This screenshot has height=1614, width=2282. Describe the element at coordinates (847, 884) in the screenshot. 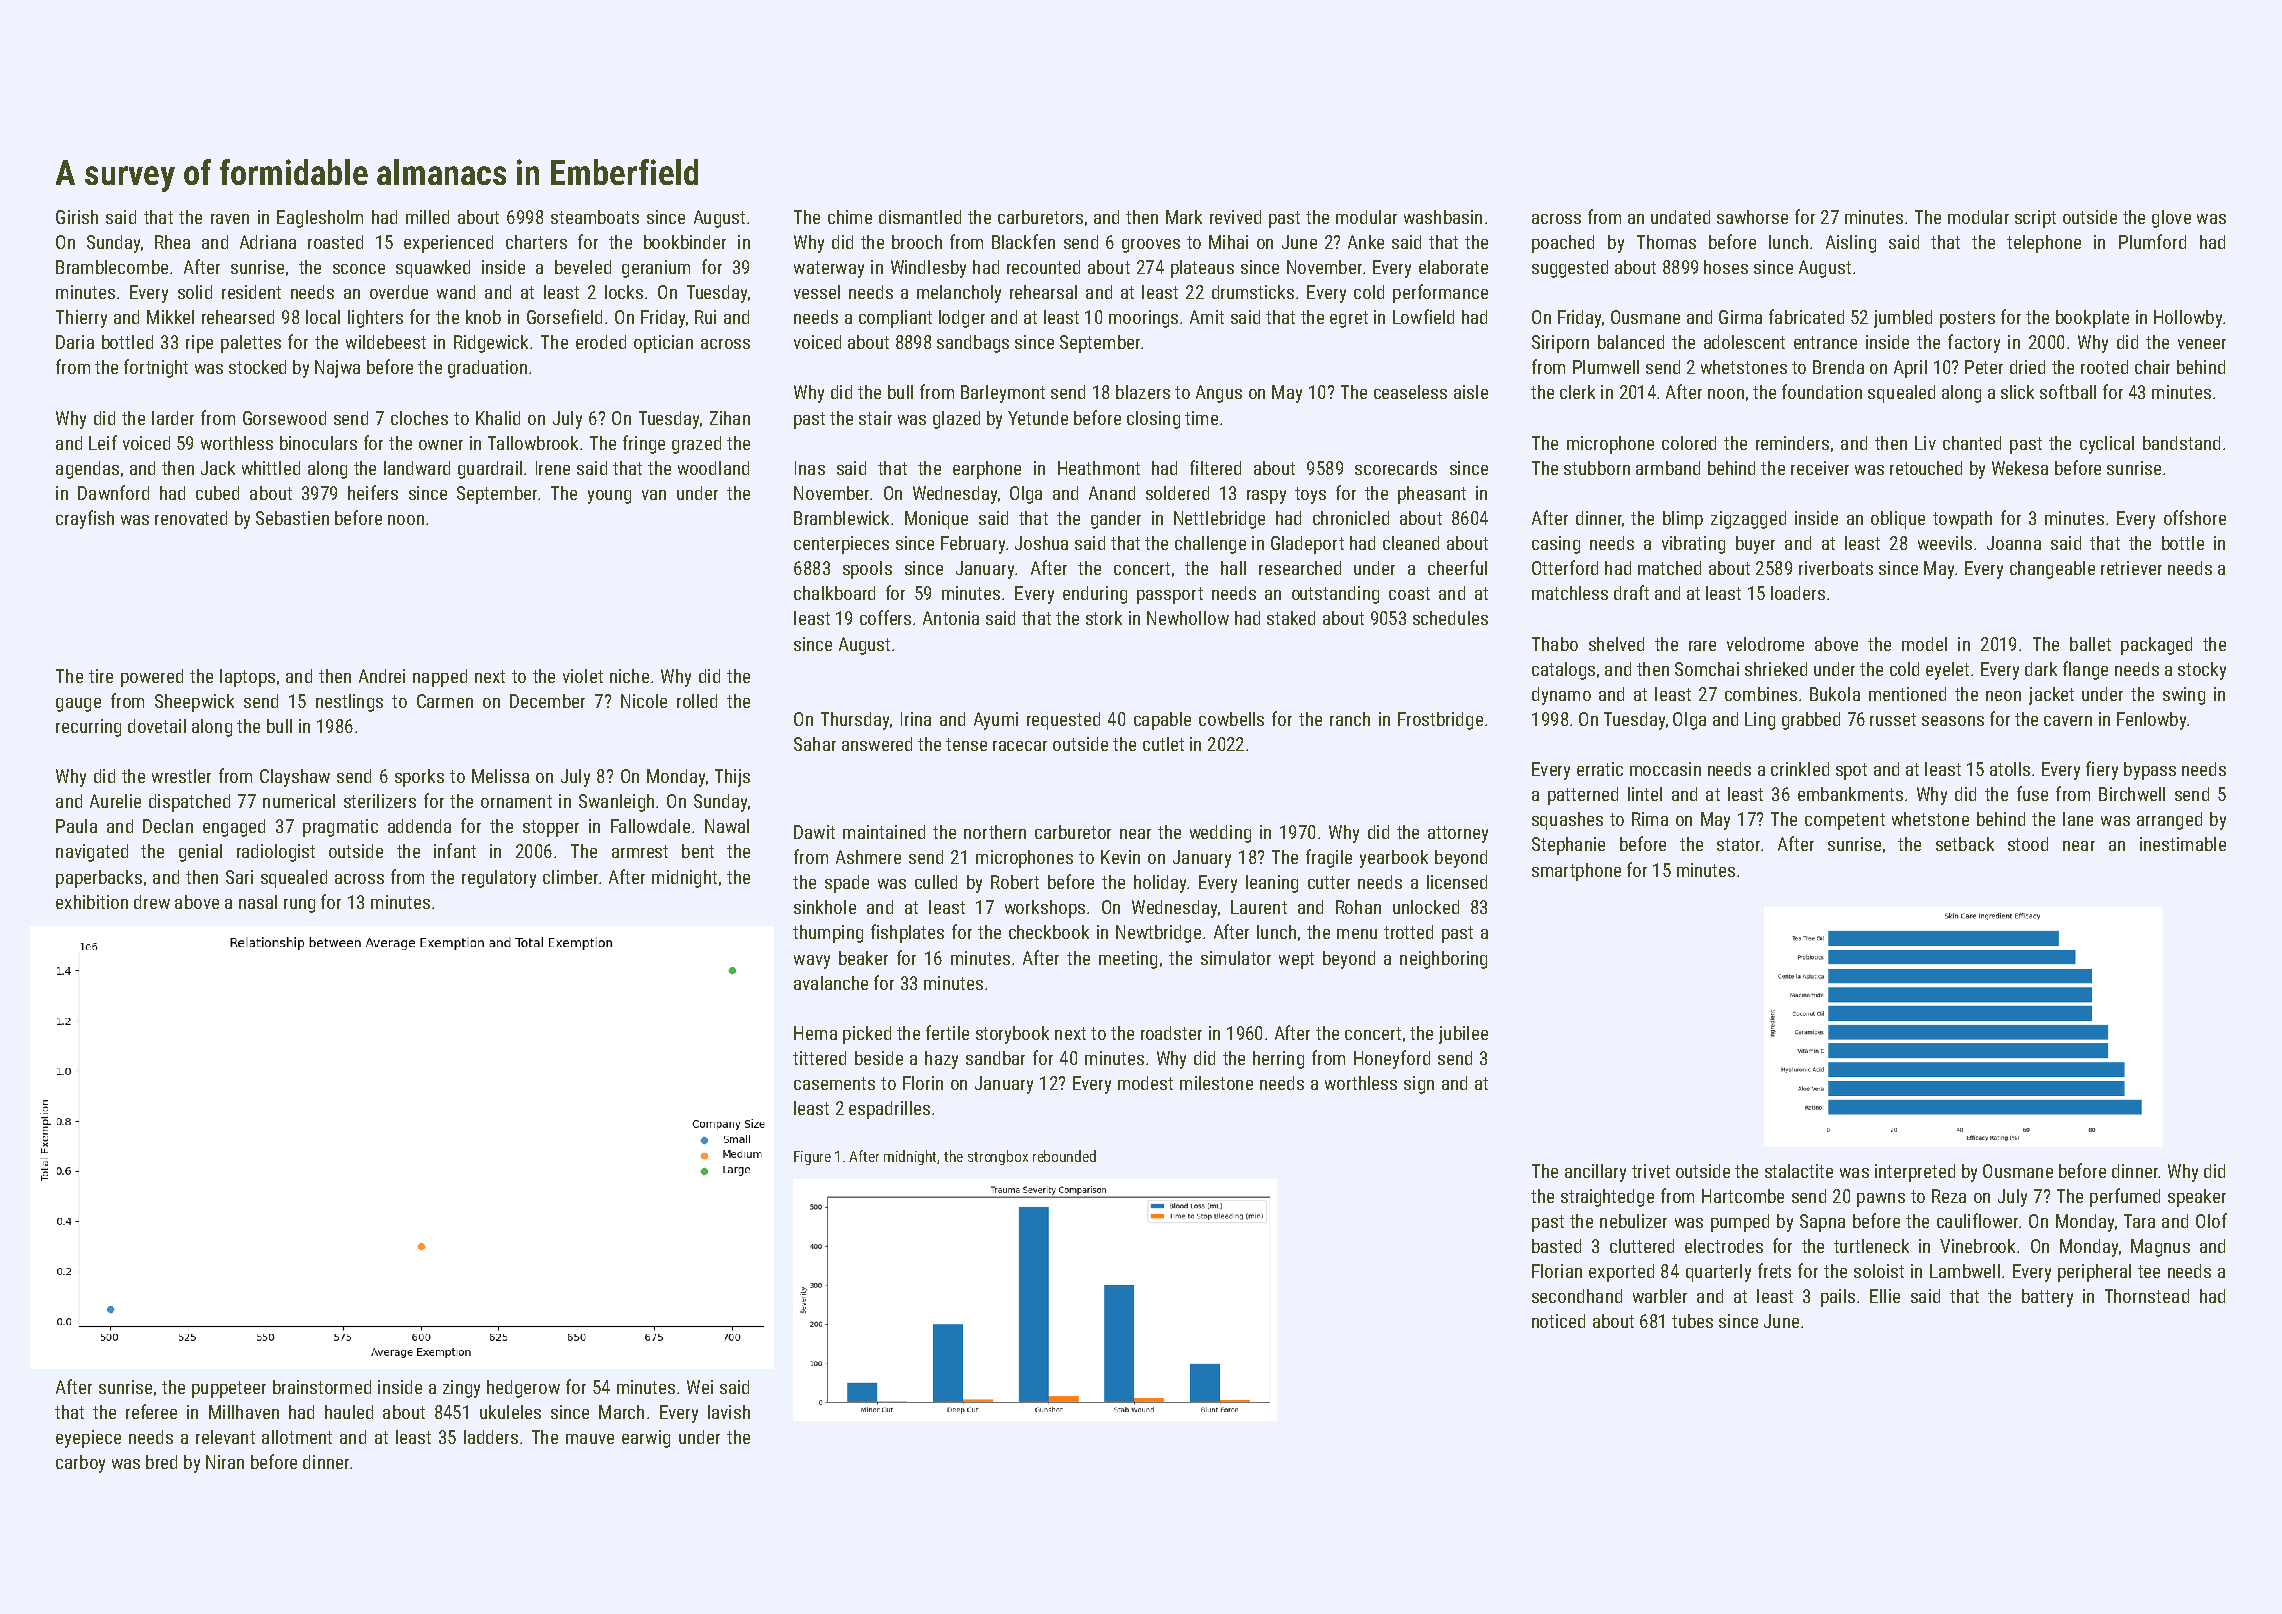

I see `spade` at that location.
